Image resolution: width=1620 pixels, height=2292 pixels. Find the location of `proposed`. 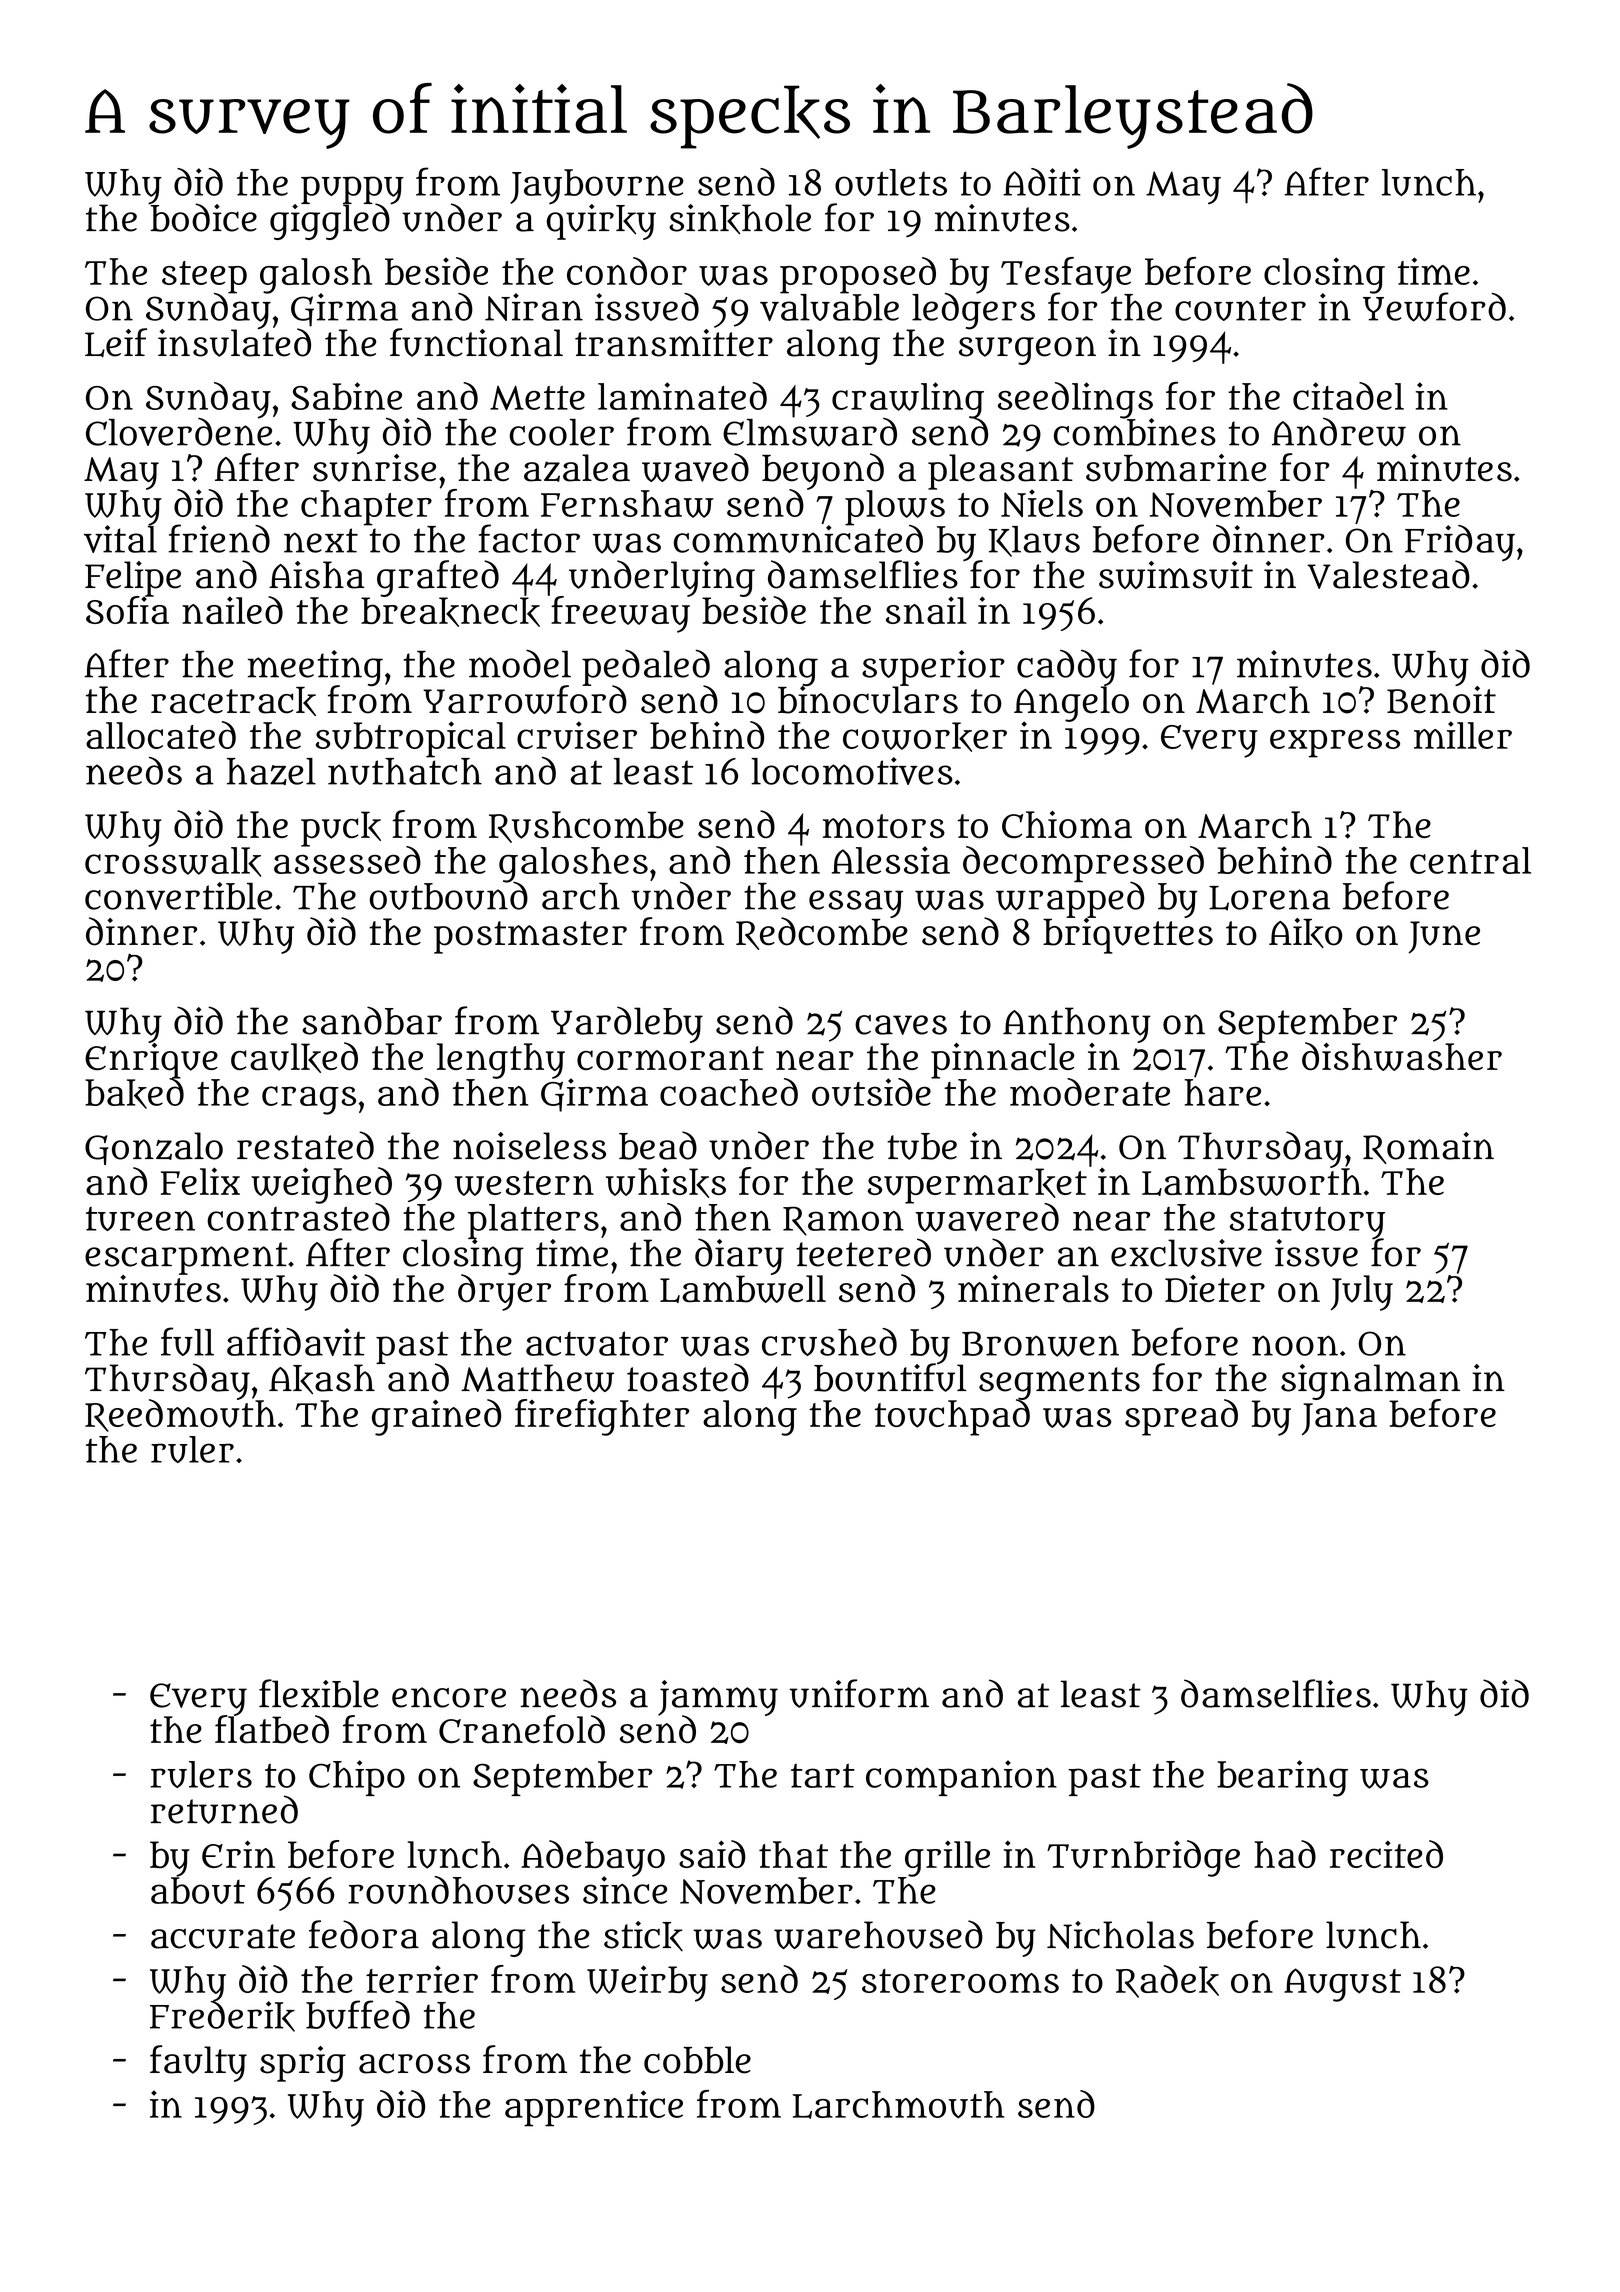

proposed is located at coordinates (858, 275).
